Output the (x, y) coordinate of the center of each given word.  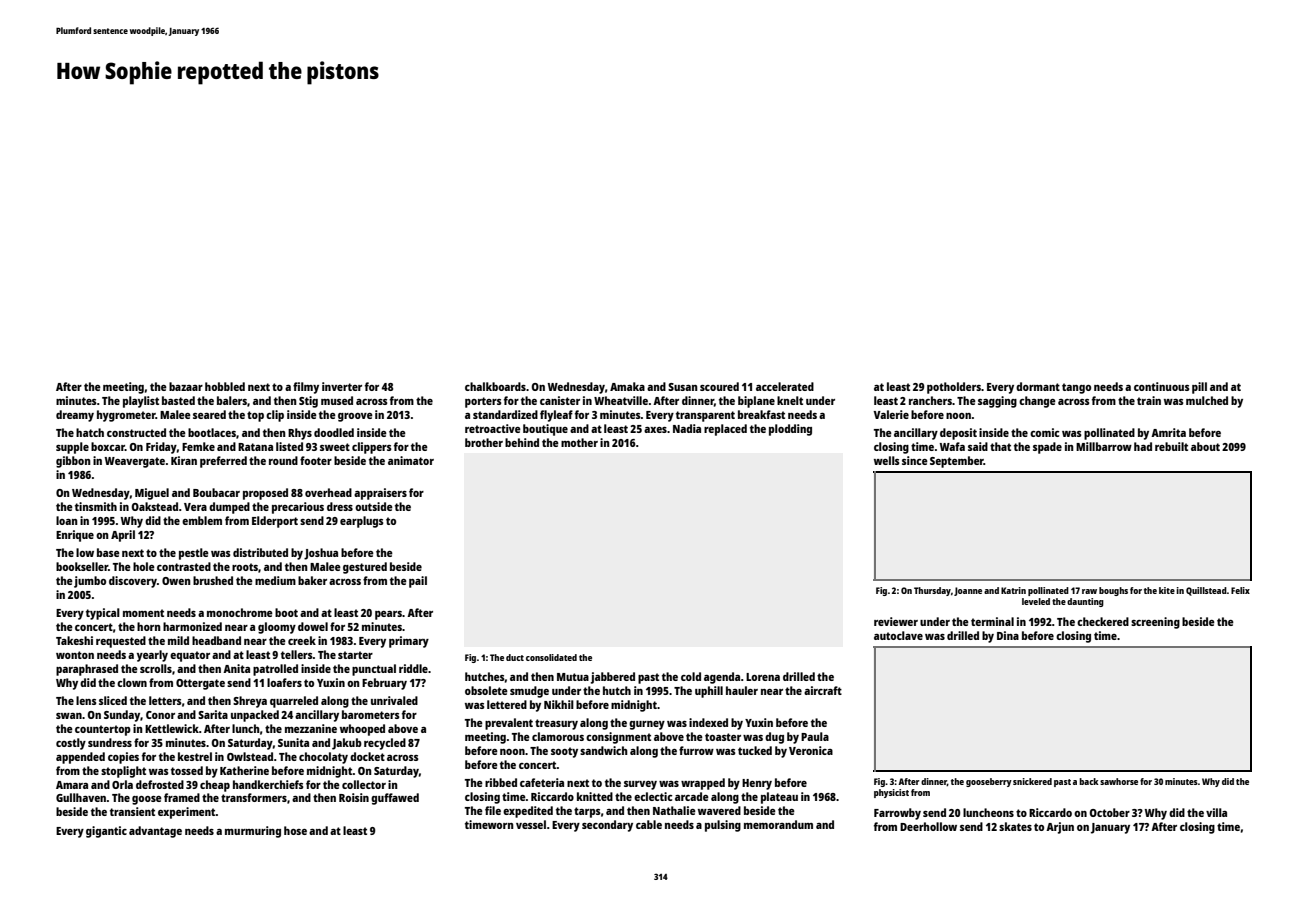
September (957, 462)
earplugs (362, 522)
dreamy (75, 416)
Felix (1240, 590)
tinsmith (96, 506)
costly (71, 744)
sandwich (604, 750)
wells (887, 460)
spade (1047, 448)
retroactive (493, 428)
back (1089, 781)
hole (144, 566)
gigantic (106, 832)
